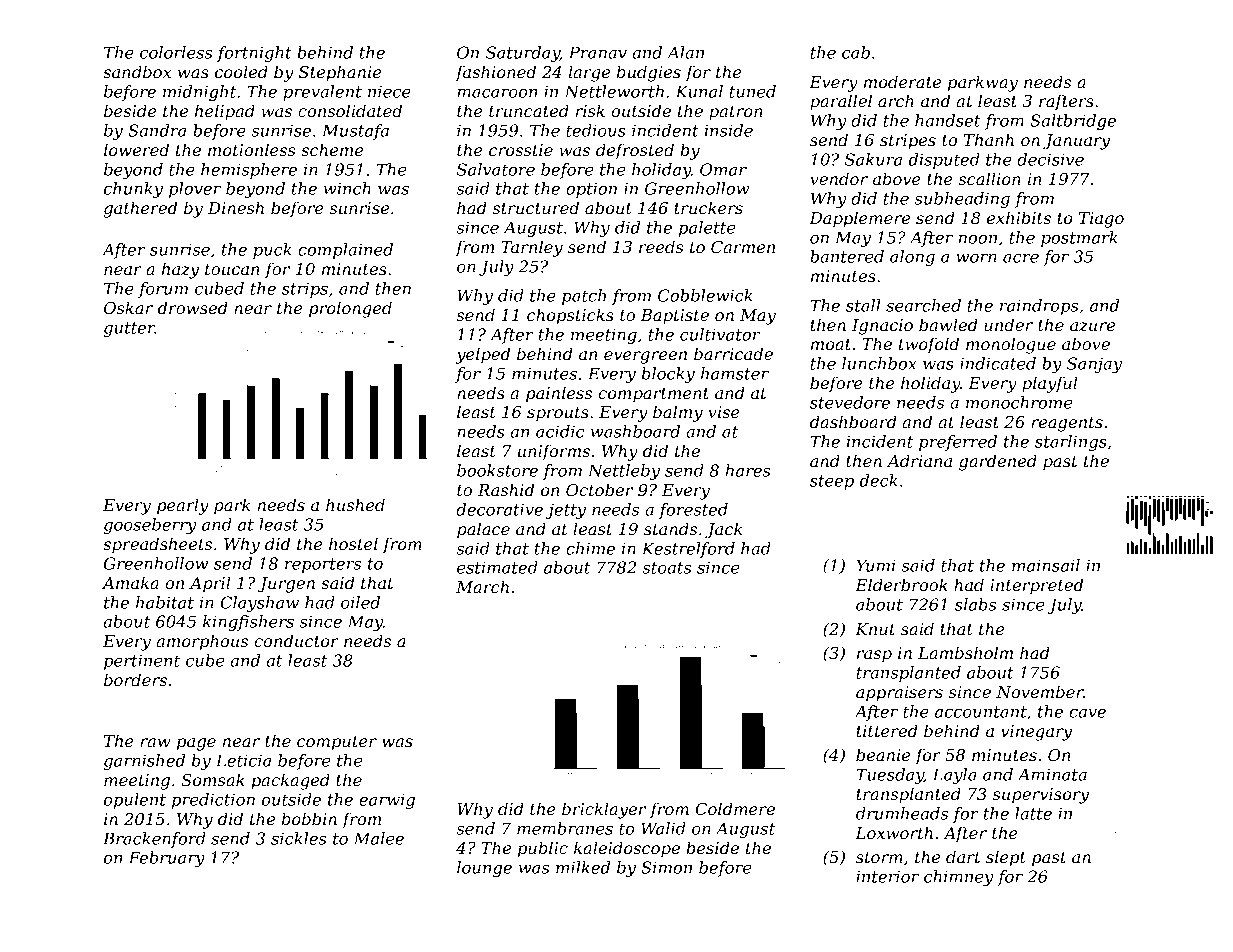 The width and height of the screenshot is (1233, 952). Describe the element at coordinates (484, 869) in the screenshot. I see `lounge` at that location.
